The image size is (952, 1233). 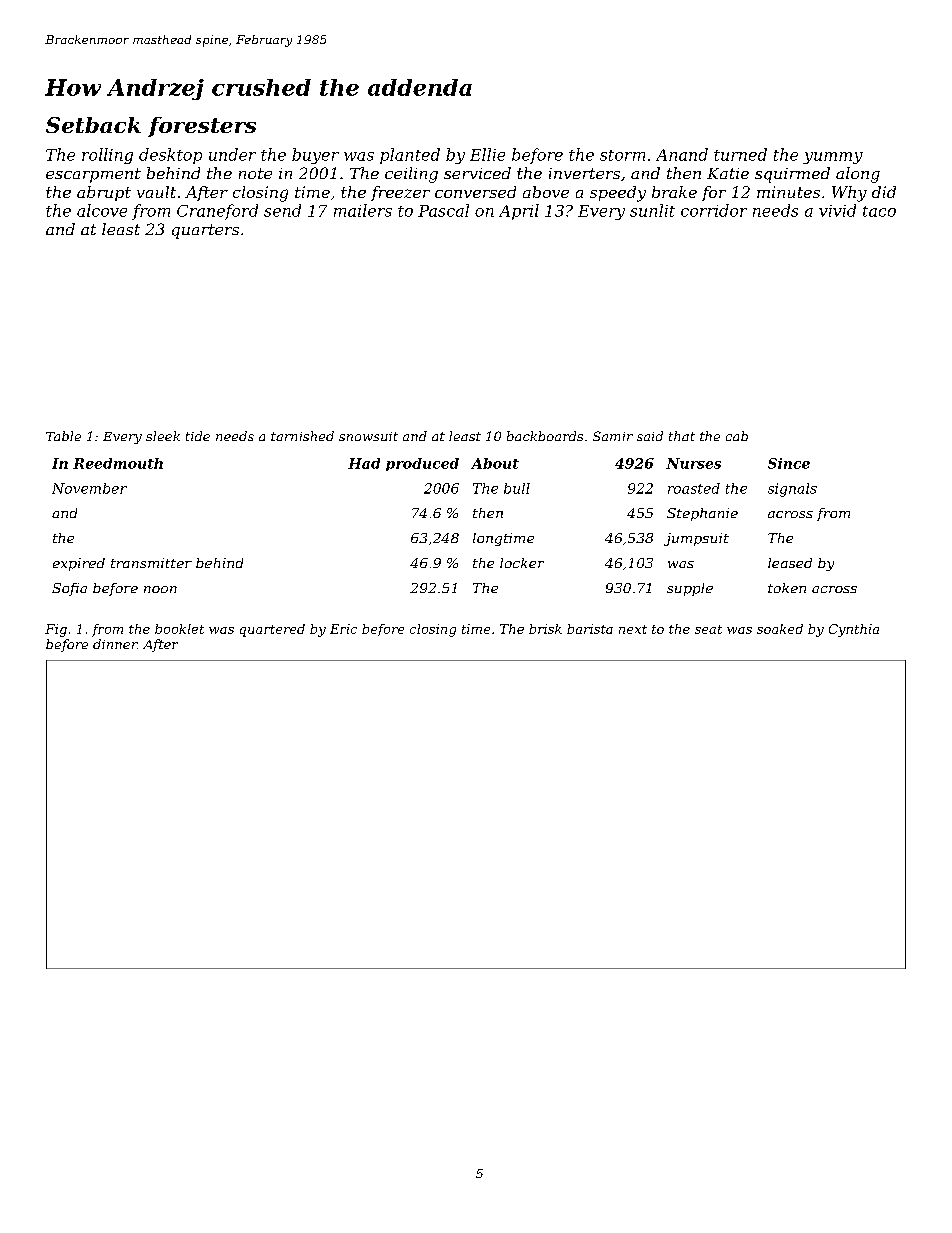 What do you see at coordinates (368, 436) in the image?
I see `snowsuit` at bounding box center [368, 436].
